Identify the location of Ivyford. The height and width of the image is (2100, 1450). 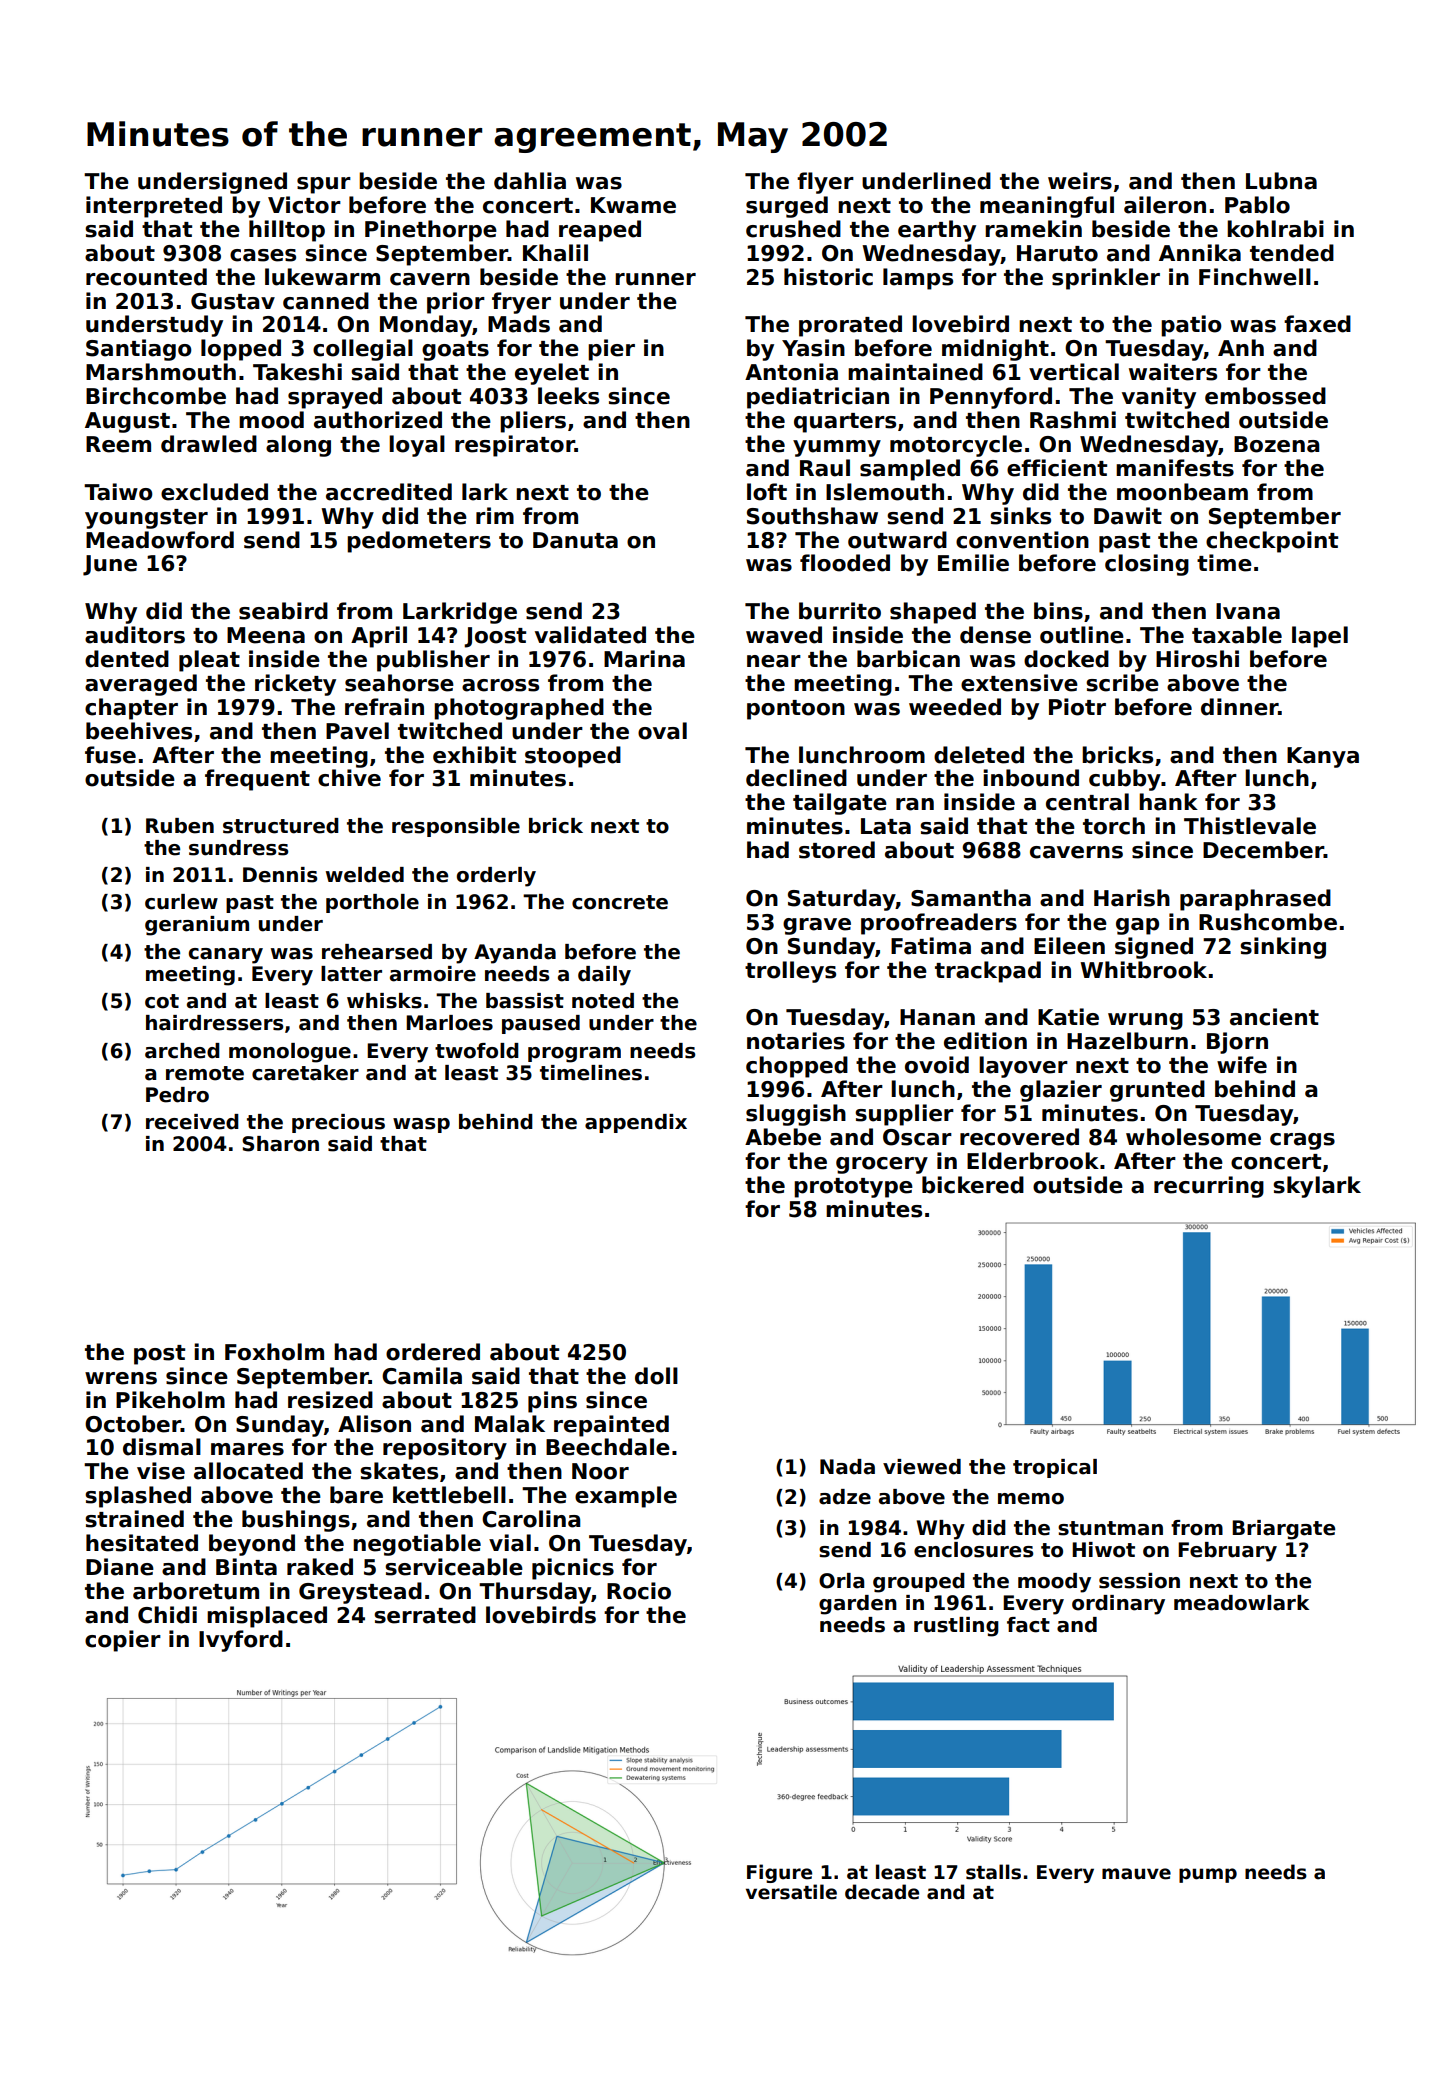
(241, 1641).
